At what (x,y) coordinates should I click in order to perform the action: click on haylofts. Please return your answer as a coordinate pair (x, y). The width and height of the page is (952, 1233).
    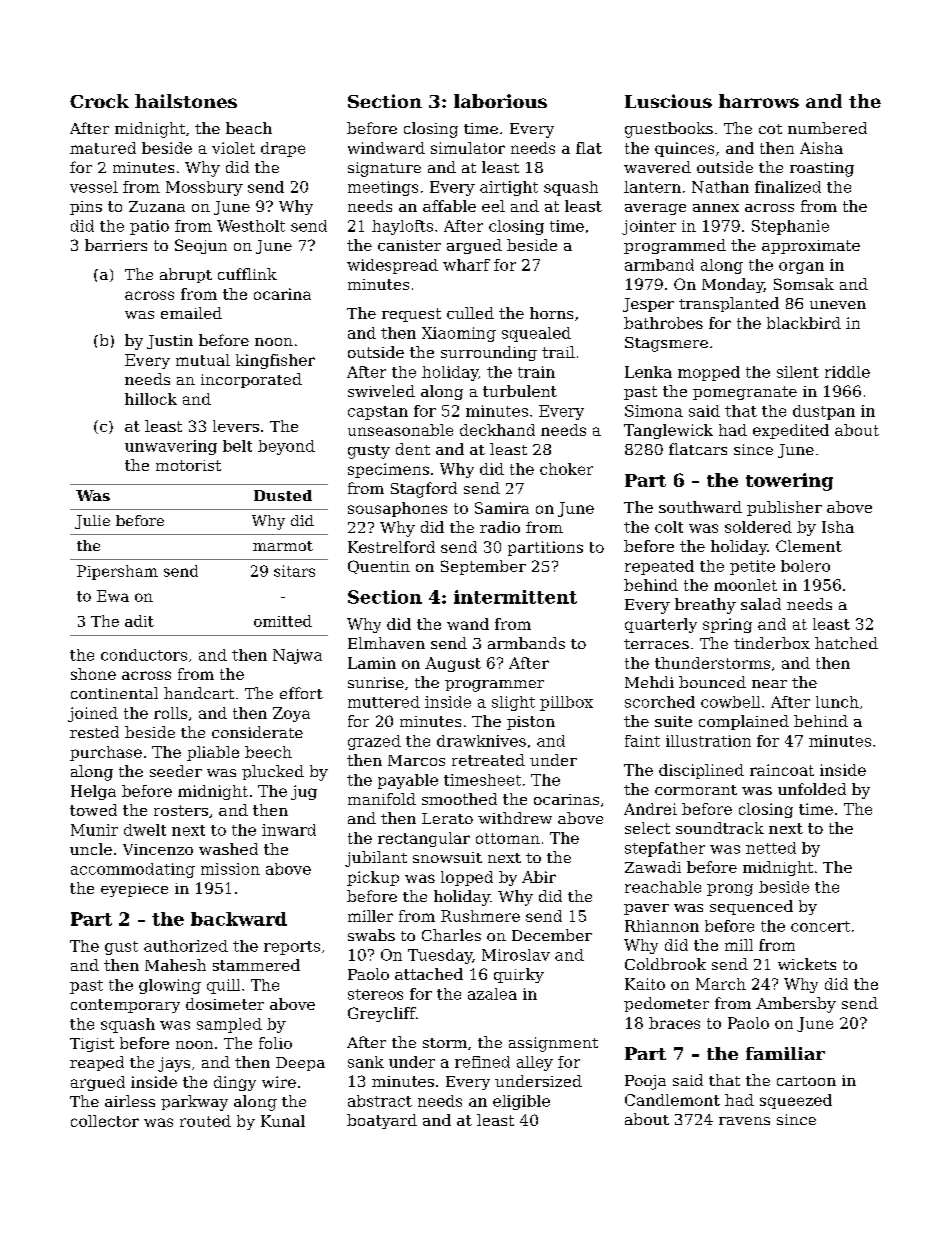
    Looking at the image, I should click on (402, 227).
